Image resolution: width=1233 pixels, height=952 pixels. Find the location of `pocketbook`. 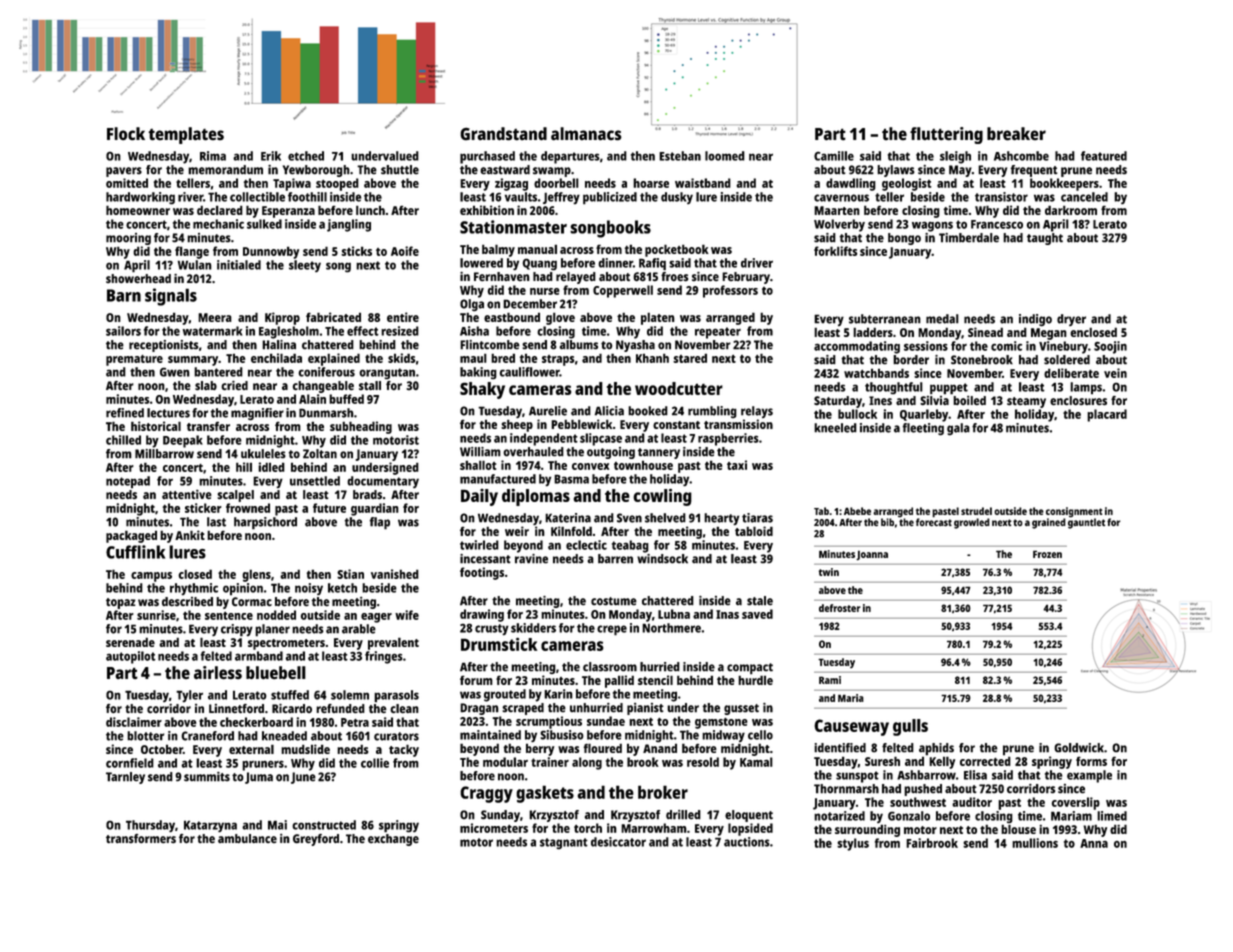

pocketbook is located at coordinates (677, 250).
